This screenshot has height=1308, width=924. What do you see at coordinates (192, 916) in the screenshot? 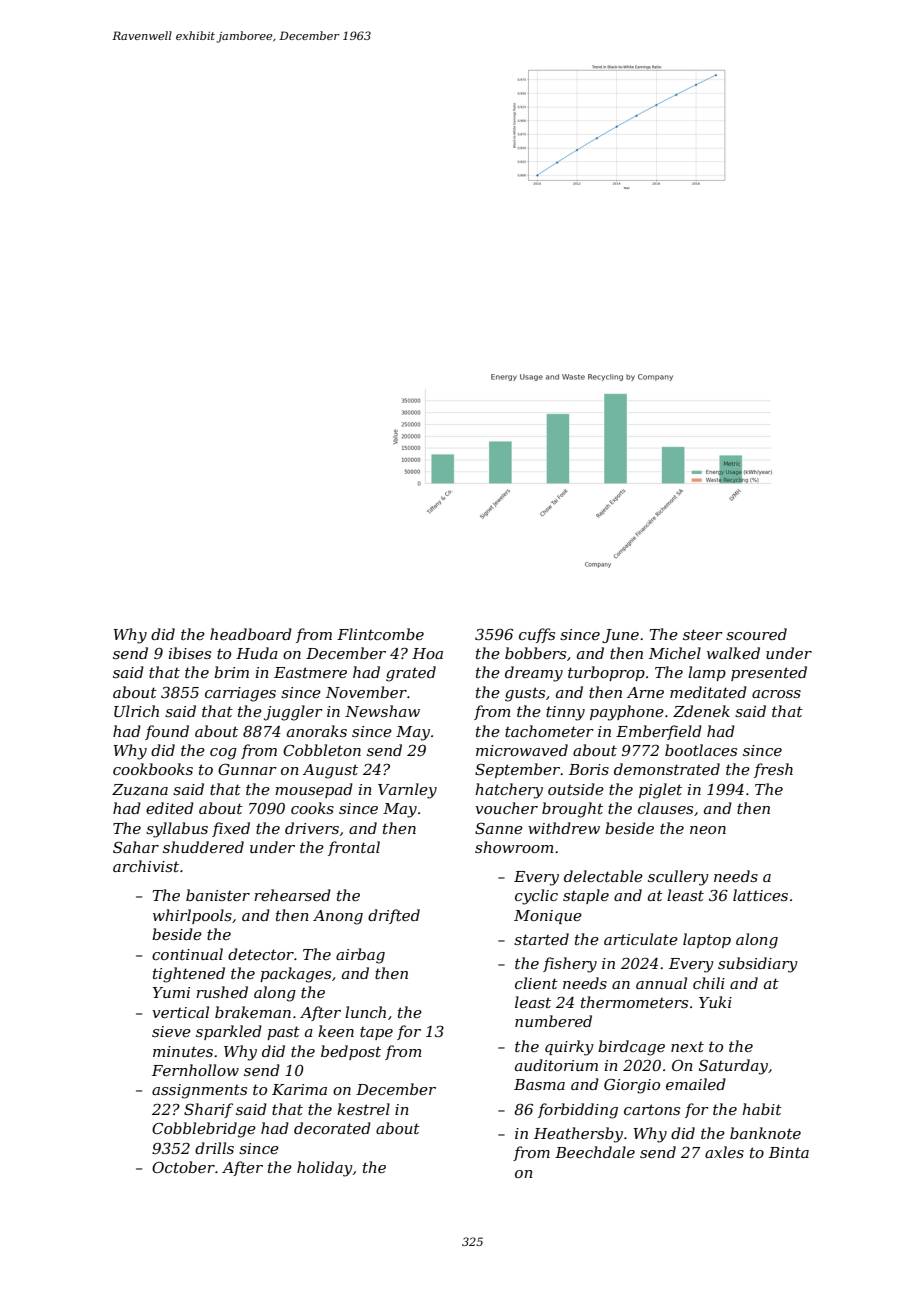
I see `whirlpools` at bounding box center [192, 916].
